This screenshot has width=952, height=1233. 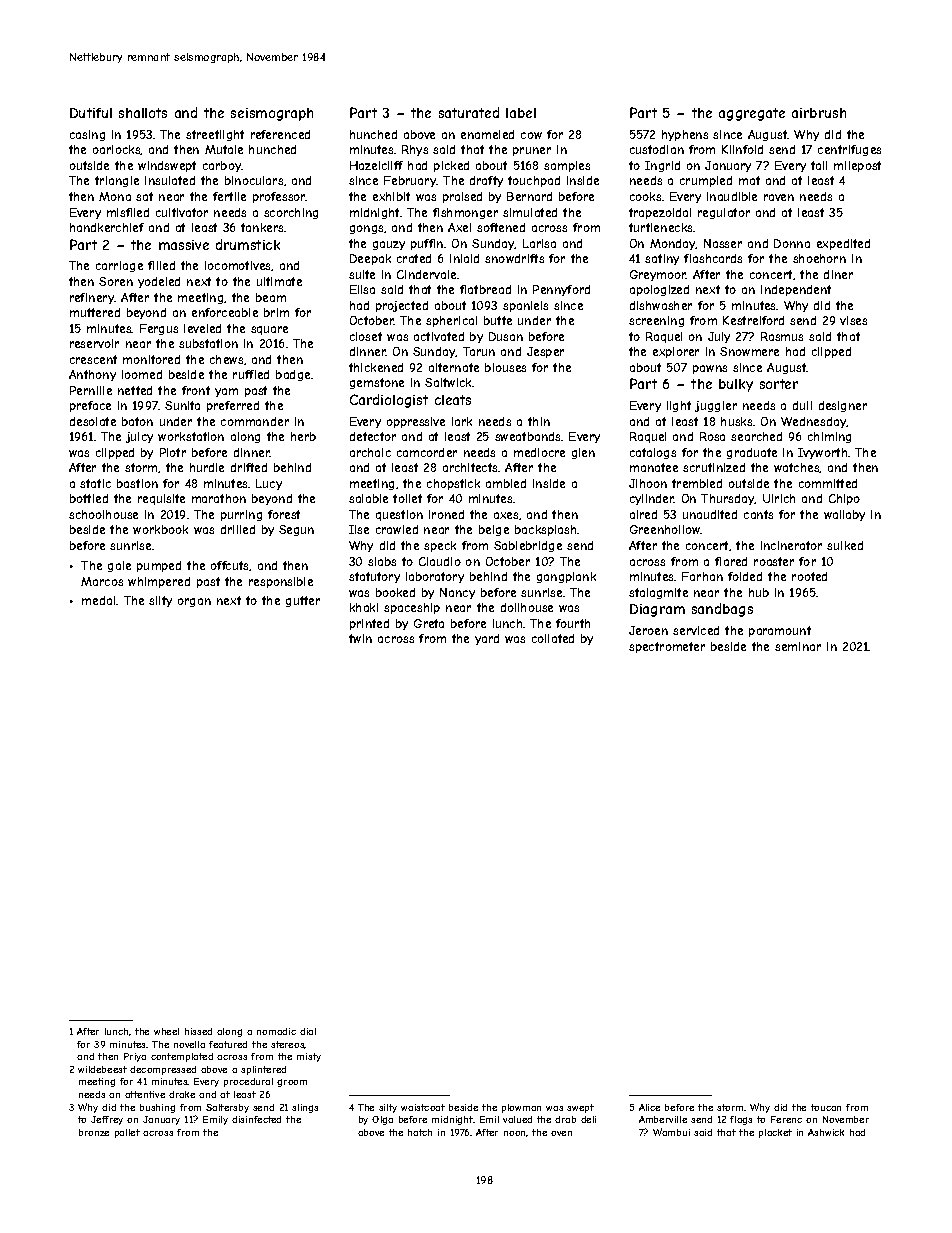 I want to click on seminar, so click(x=798, y=646).
